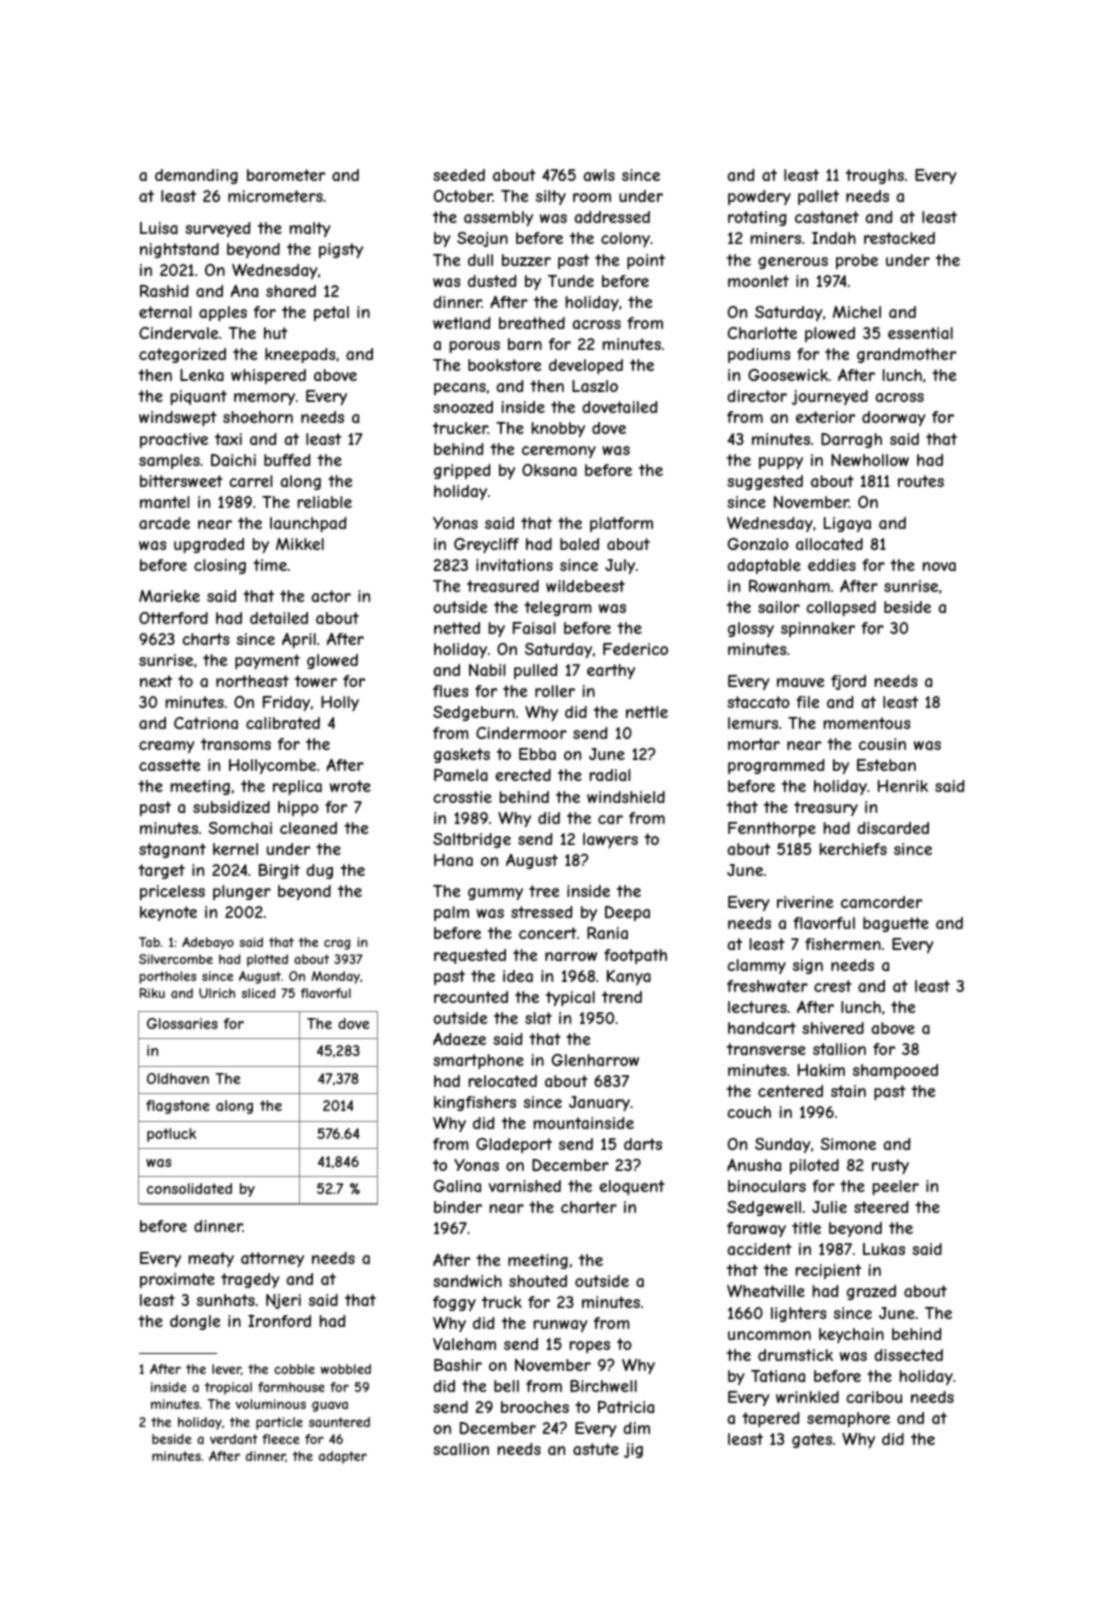 The height and width of the document is (1601, 1105). What do you see at coordinates (875, 176) in the document?
I see `troughs` at bounding box center [875, 176].
